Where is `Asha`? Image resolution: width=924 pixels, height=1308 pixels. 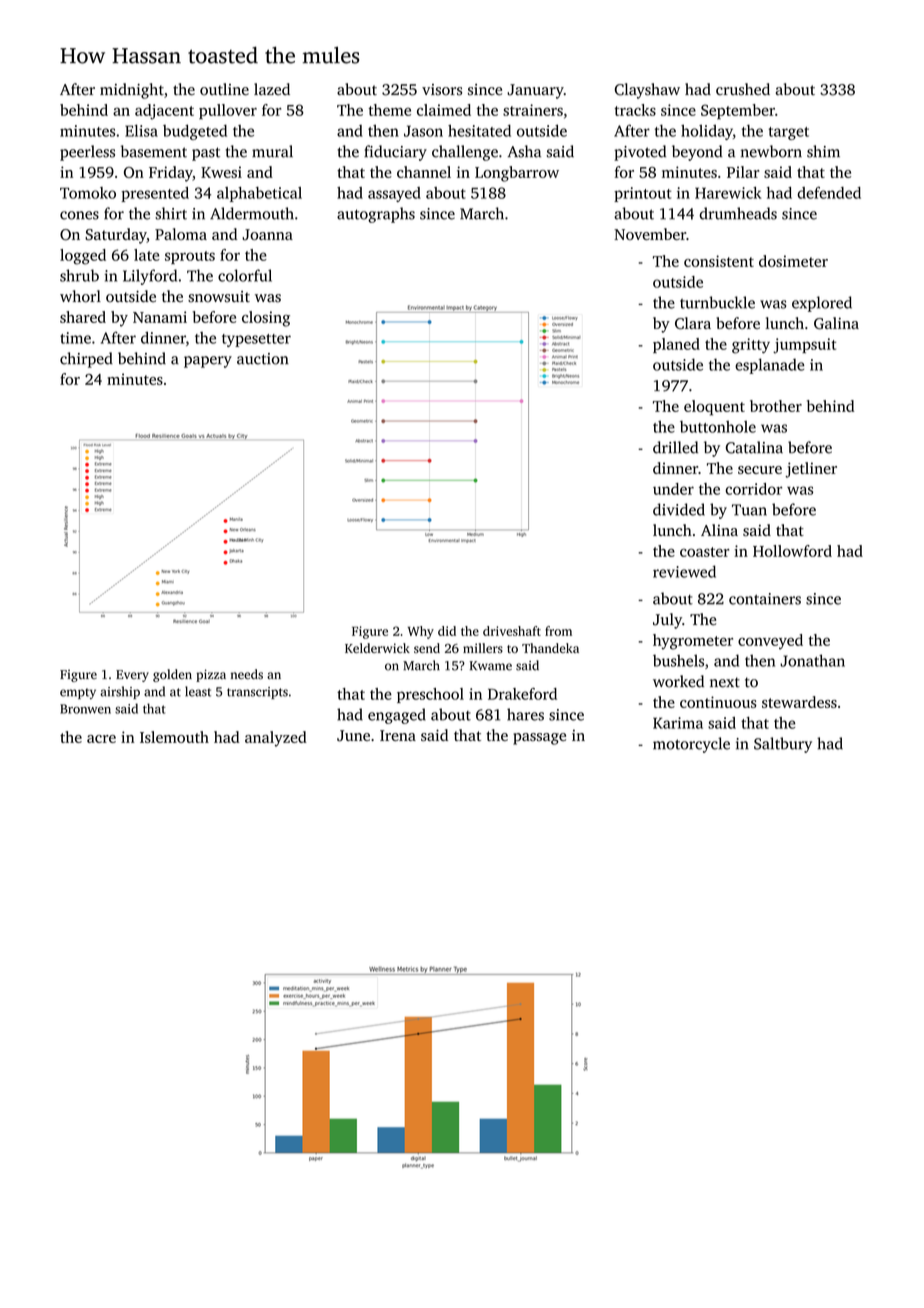 Asha is located at coordinates (524, 151).
